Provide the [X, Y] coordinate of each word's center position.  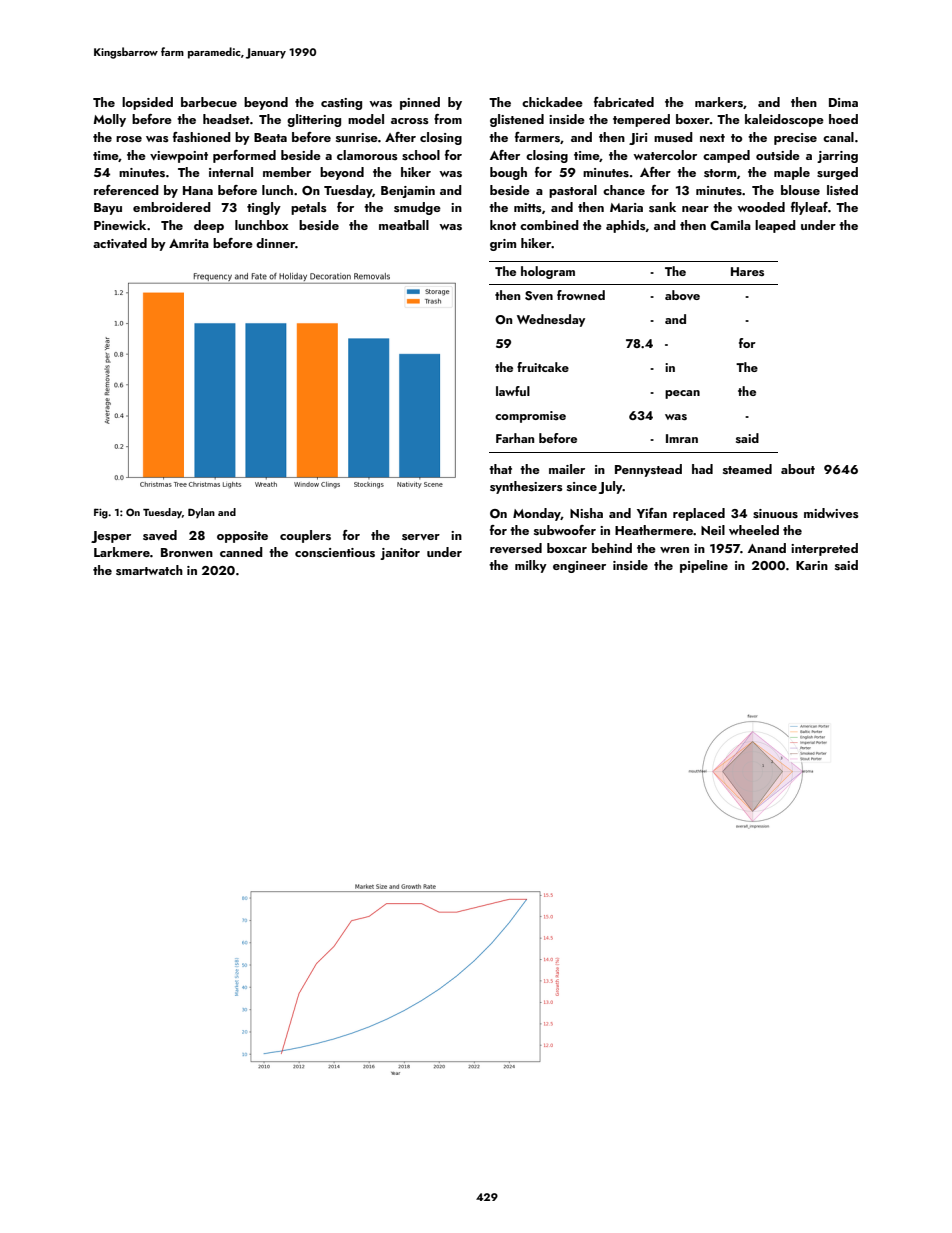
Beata [270, 137]
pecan [682, 394]
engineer [579, 567]
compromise [530, 417]
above [682, 295]
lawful [513, 391]
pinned [420, 103]
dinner [275, 243]
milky [531, 566]
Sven [539, 296]
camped [726, 156]
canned [241, 552]
